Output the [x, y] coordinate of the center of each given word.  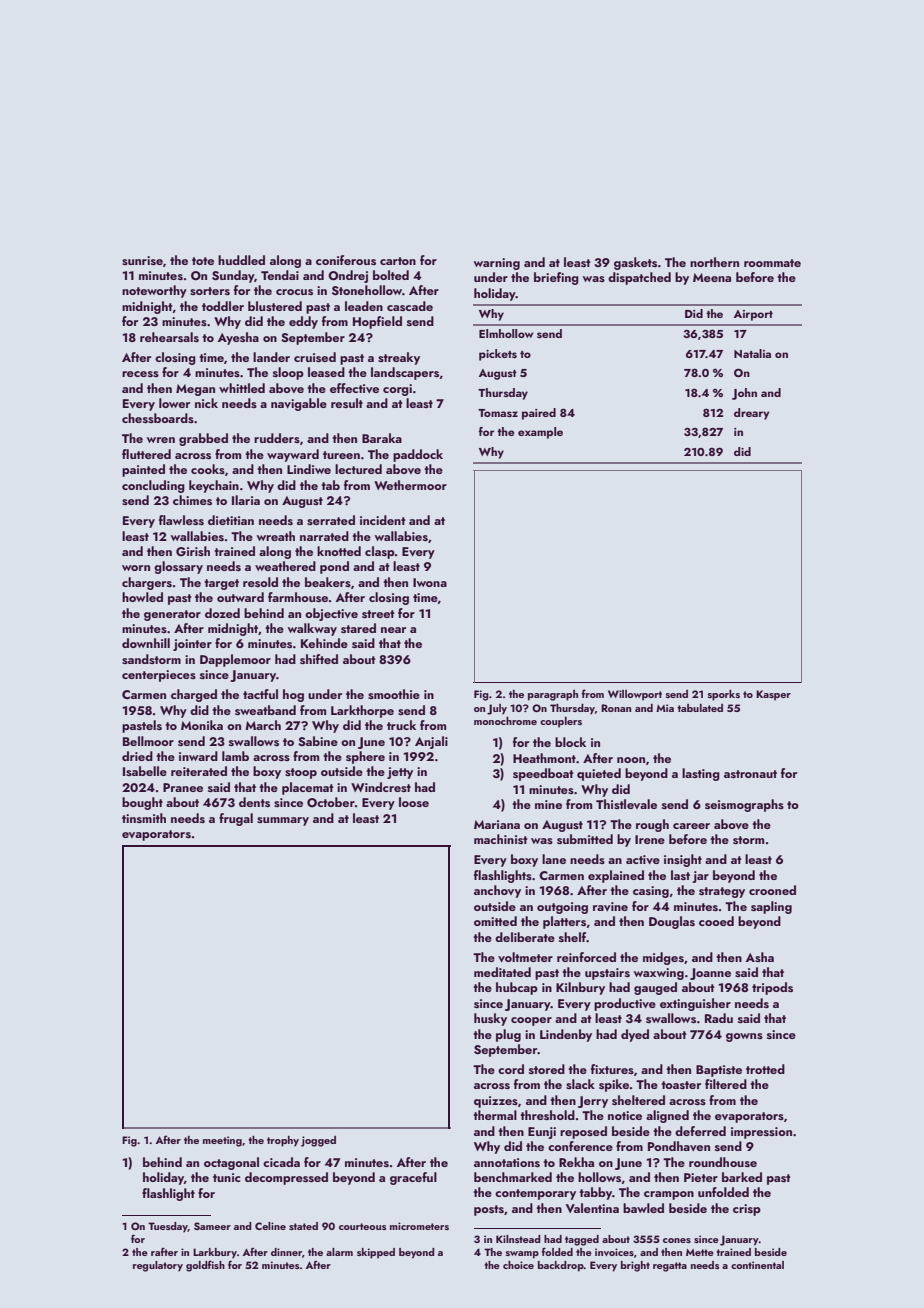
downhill [146, 643]
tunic [227, 1177]
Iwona [430, 582]
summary [283, 821]
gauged [655, 988]
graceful [413, 1178]
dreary [751, 414]
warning [497, 264]
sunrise [142, 260]
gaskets [635, 263]
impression [761, 1133]
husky [490, 1019]
